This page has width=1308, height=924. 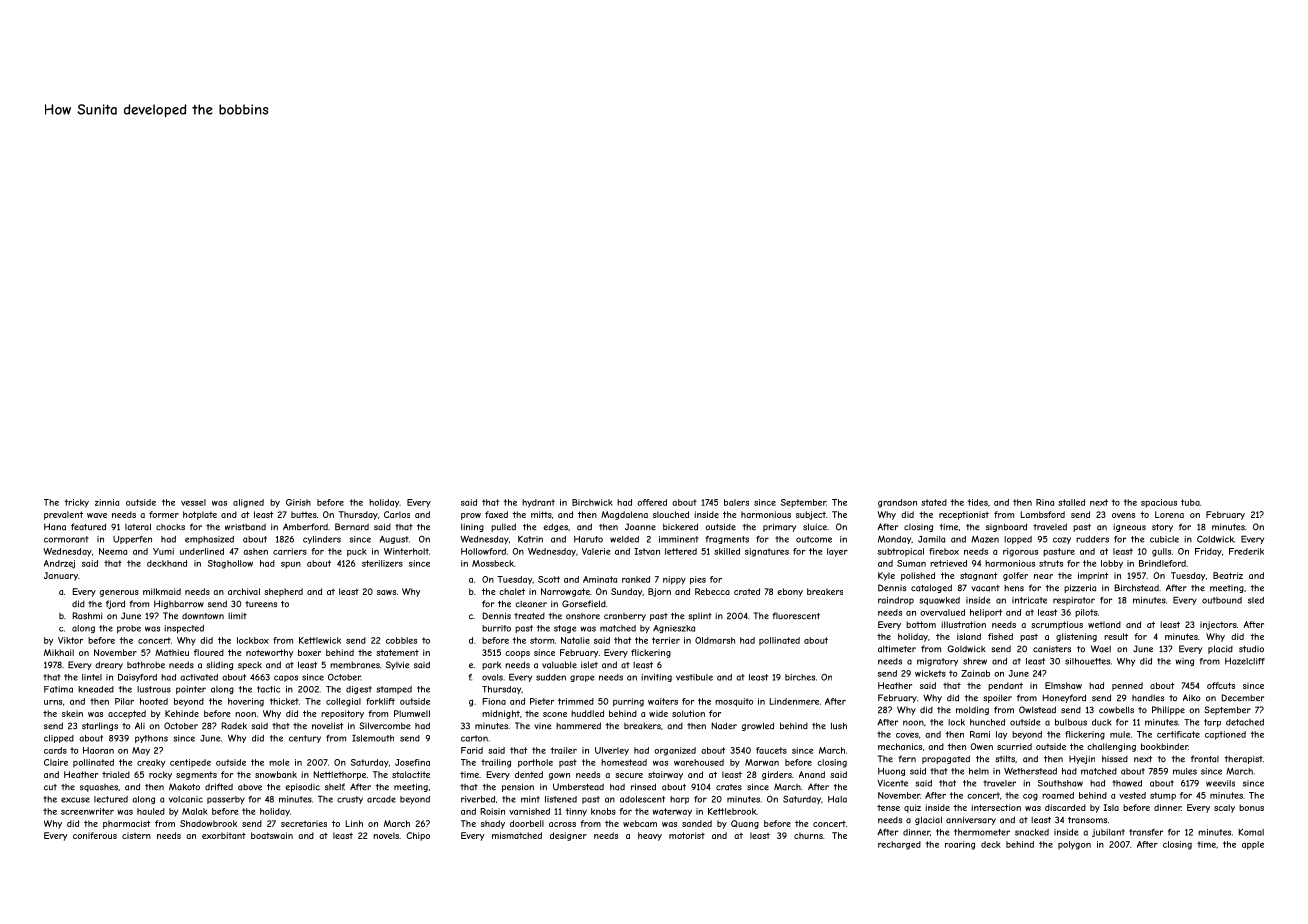 What do you see at coordinates (736, 502) in the page?
I see `balers` at bounding box center [736, 502].
